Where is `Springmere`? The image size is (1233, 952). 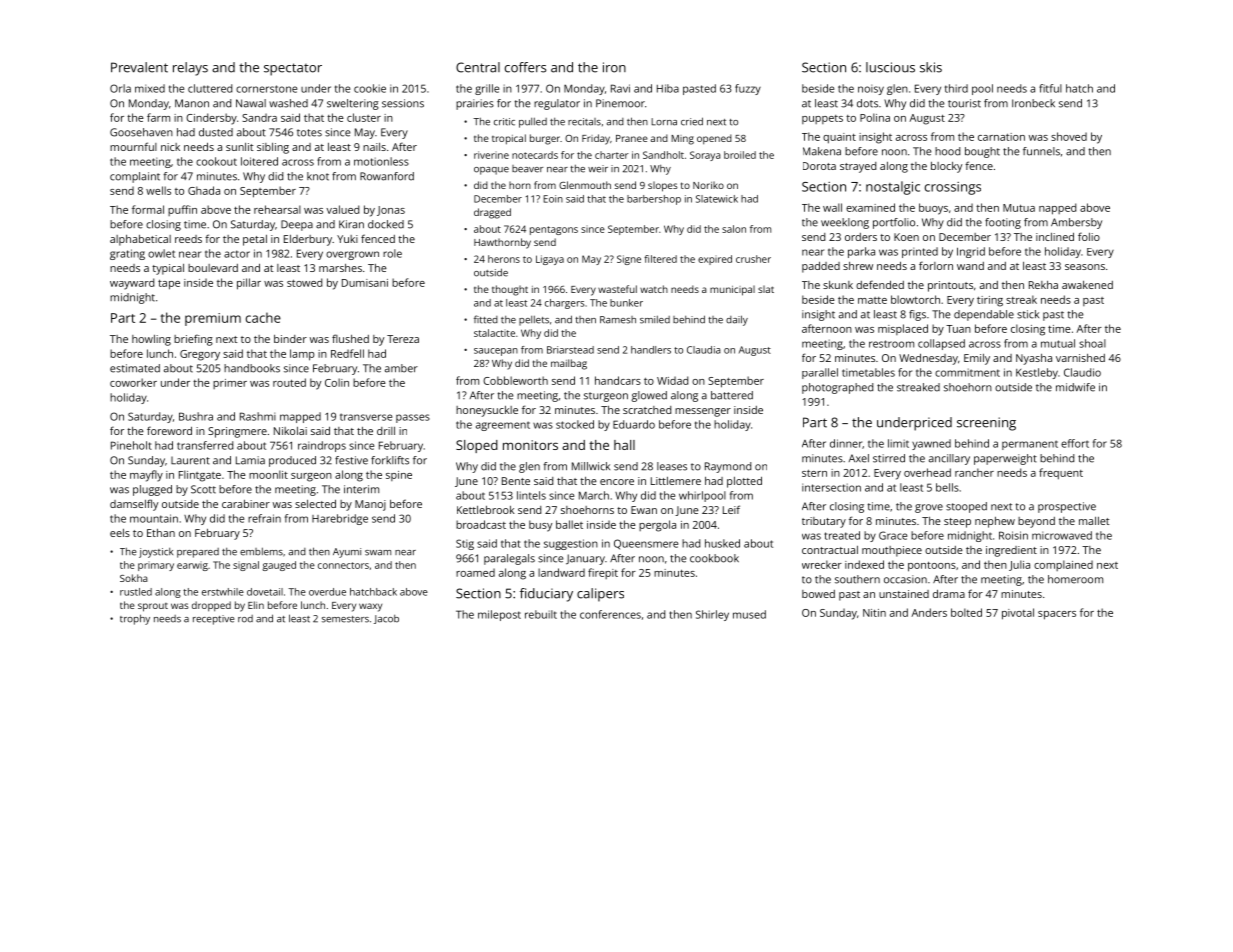 Springmere is located at coordinates (237, 432).
